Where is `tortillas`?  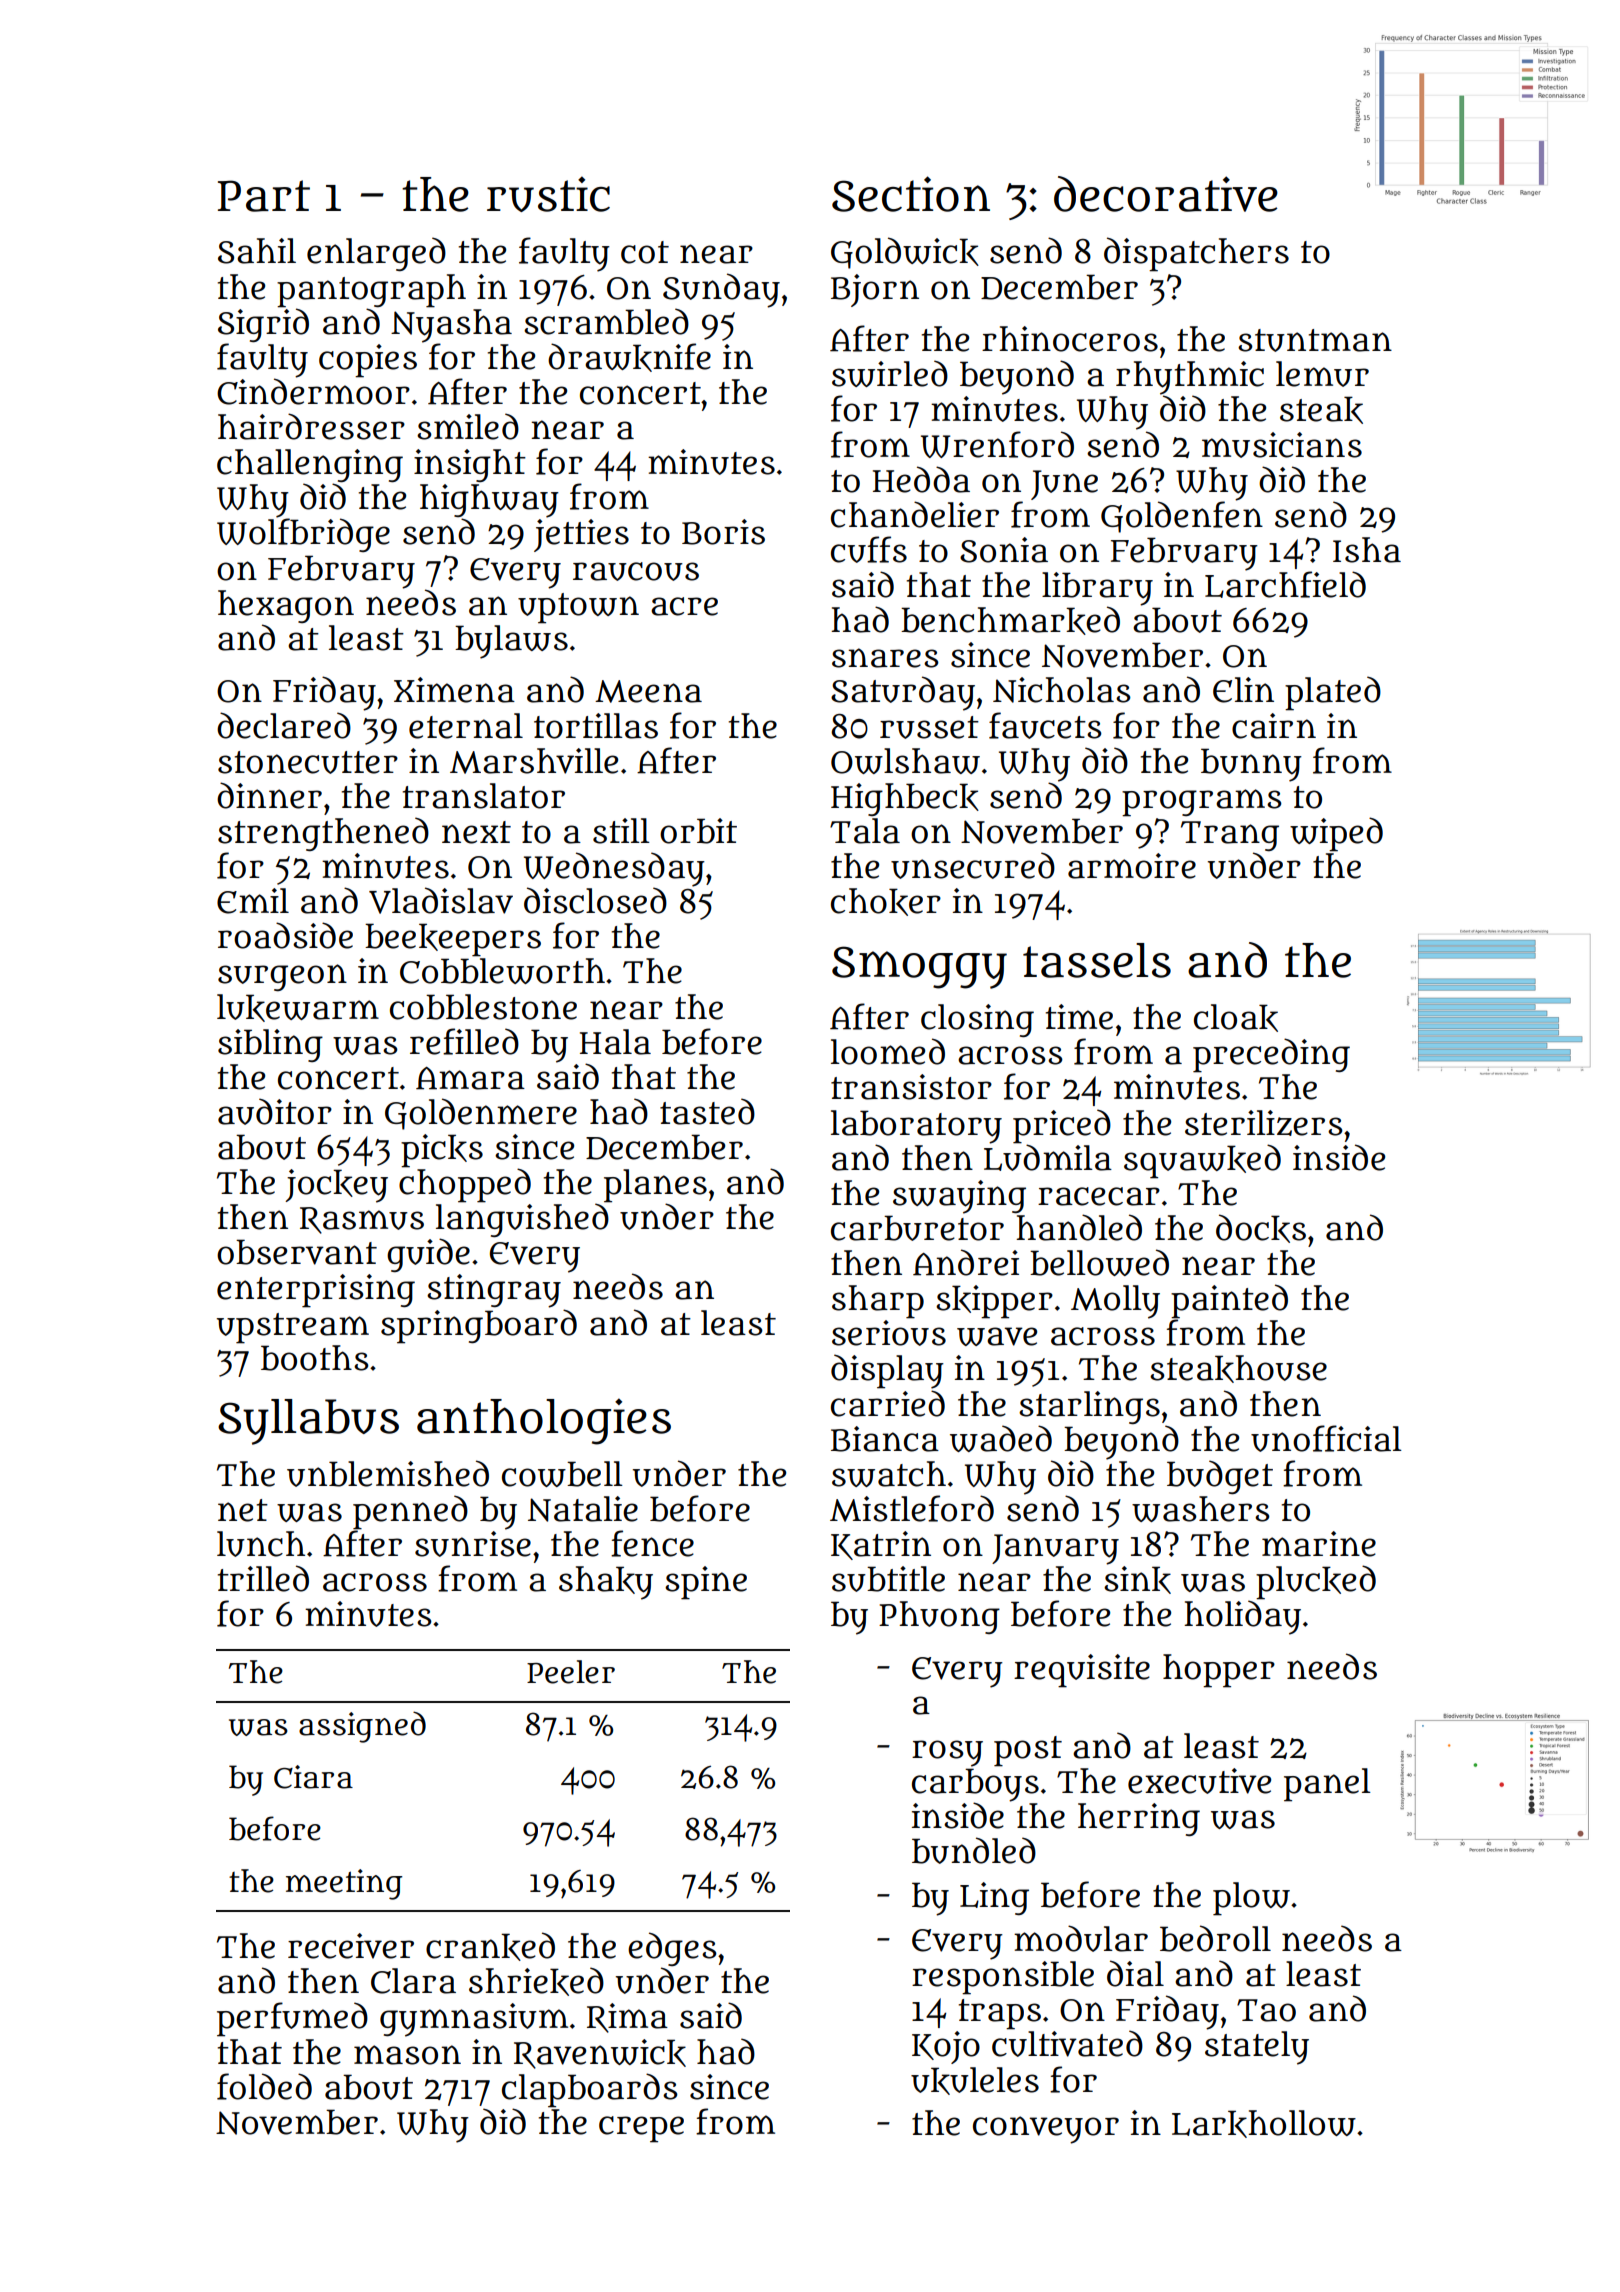
tortillas is located at coordinates (596, 726).
